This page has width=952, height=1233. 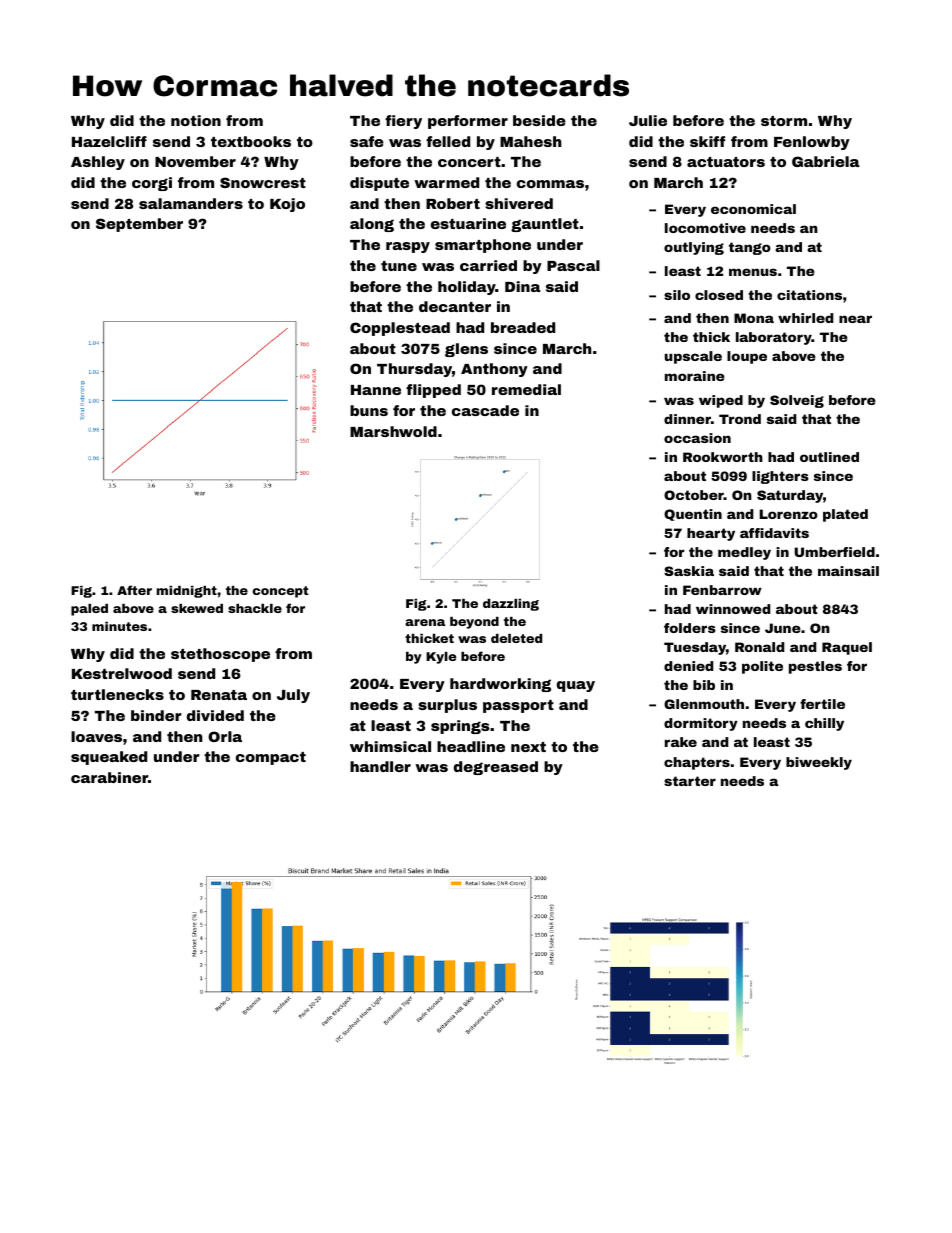 What do you see at coordinates (109, 777) in the page?
I see `carabiner` at bounding box center [109, 777].
